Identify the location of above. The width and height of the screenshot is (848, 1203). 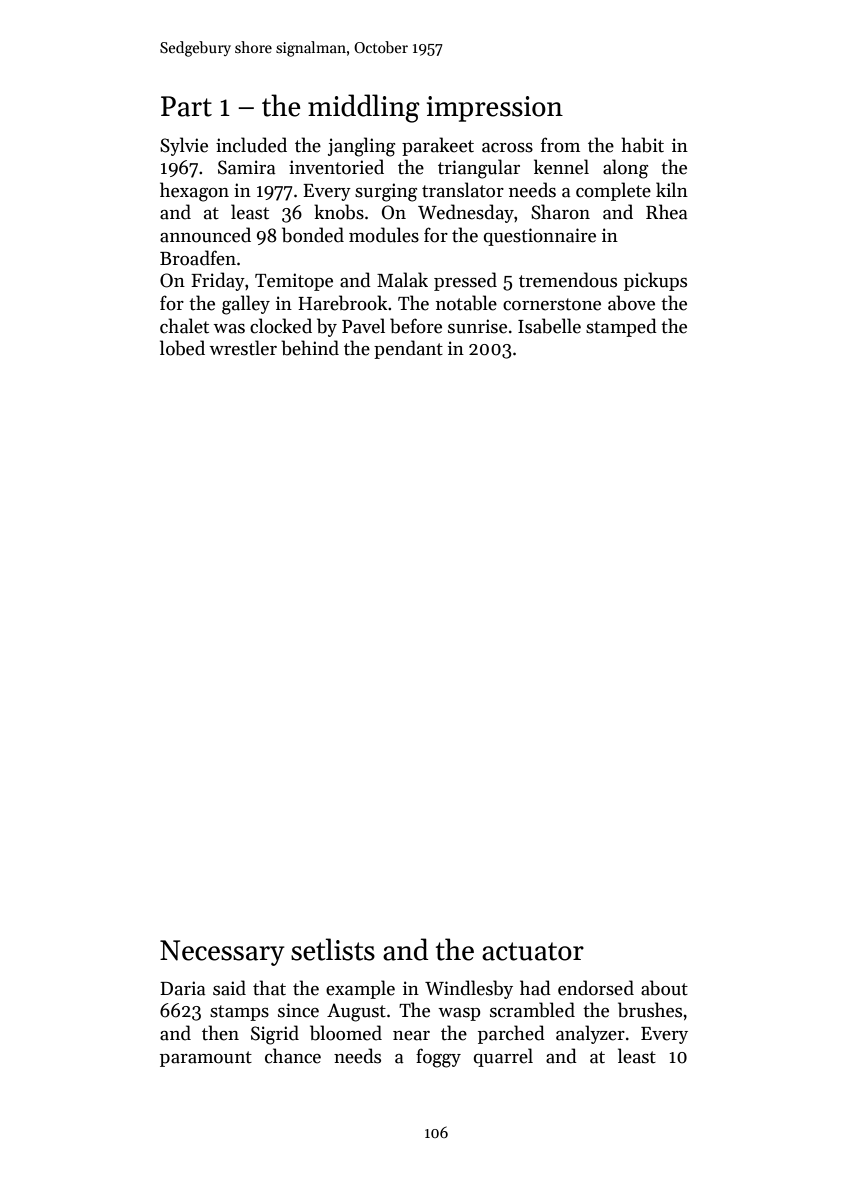
(631, 303).
